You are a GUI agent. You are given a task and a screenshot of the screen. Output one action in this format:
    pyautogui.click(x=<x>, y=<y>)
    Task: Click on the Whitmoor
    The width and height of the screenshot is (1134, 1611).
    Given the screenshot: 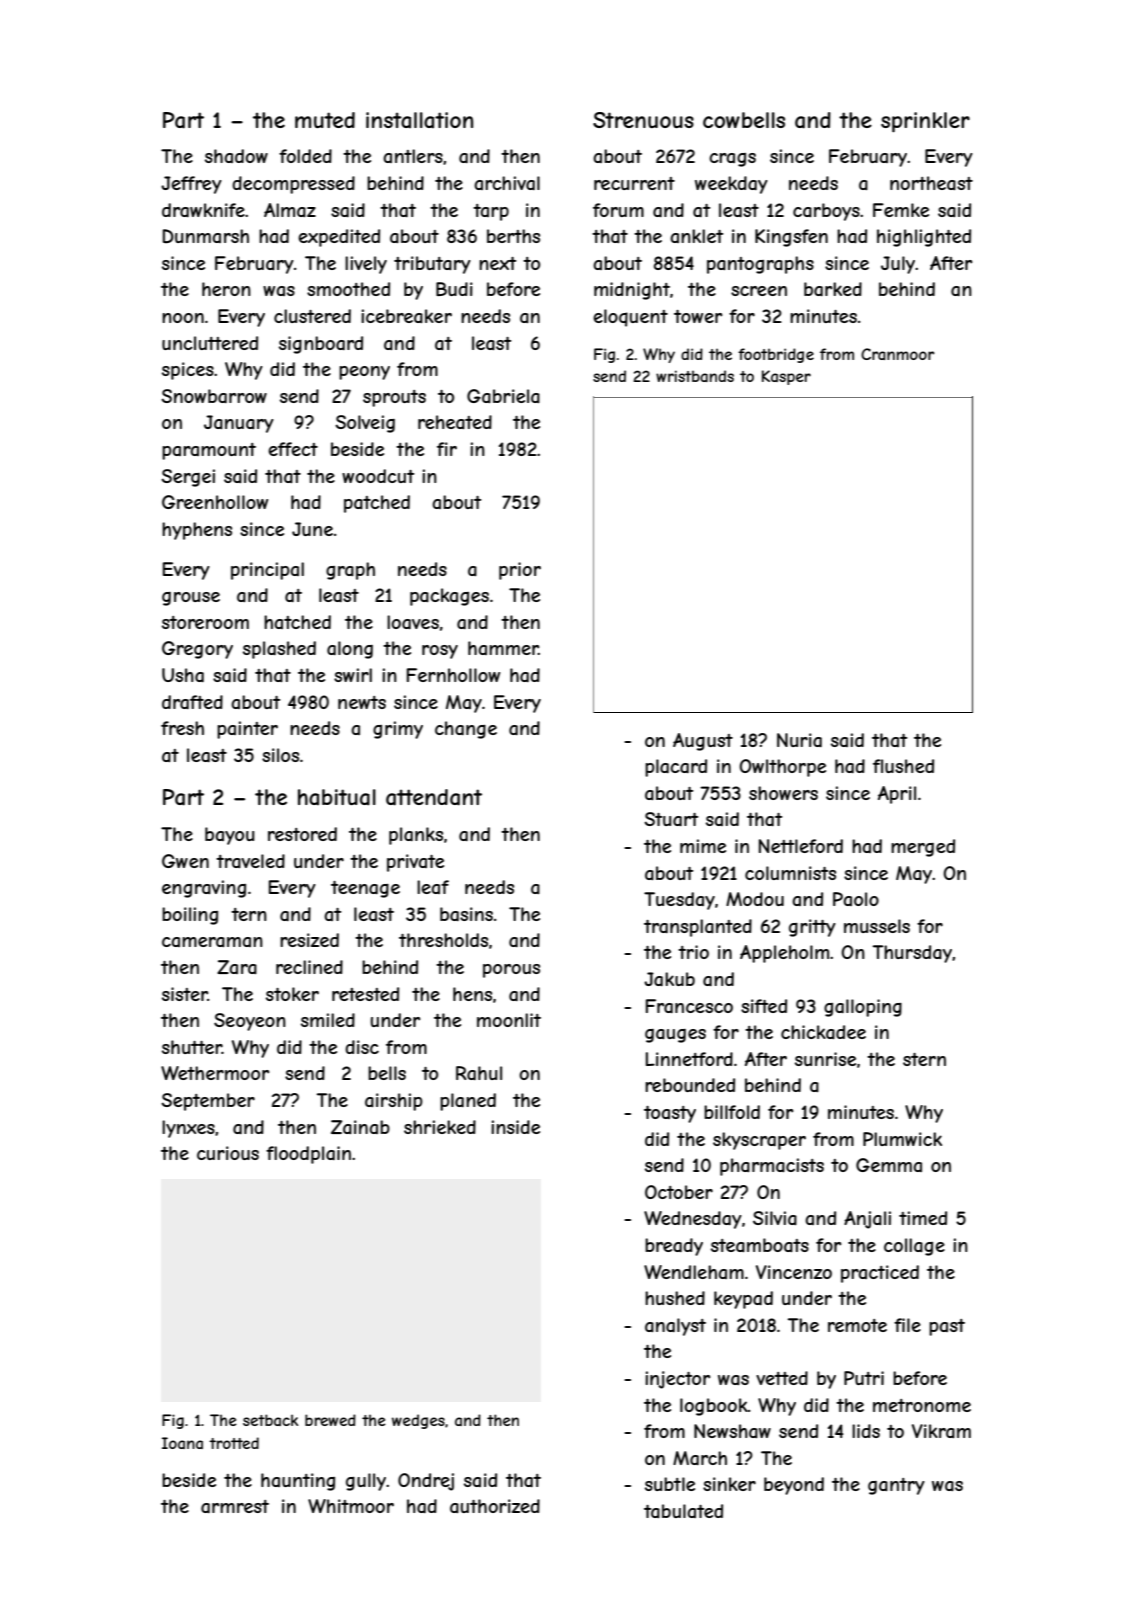 What is the action you would take?
    pyautogui.click(x=351, y=1506)
